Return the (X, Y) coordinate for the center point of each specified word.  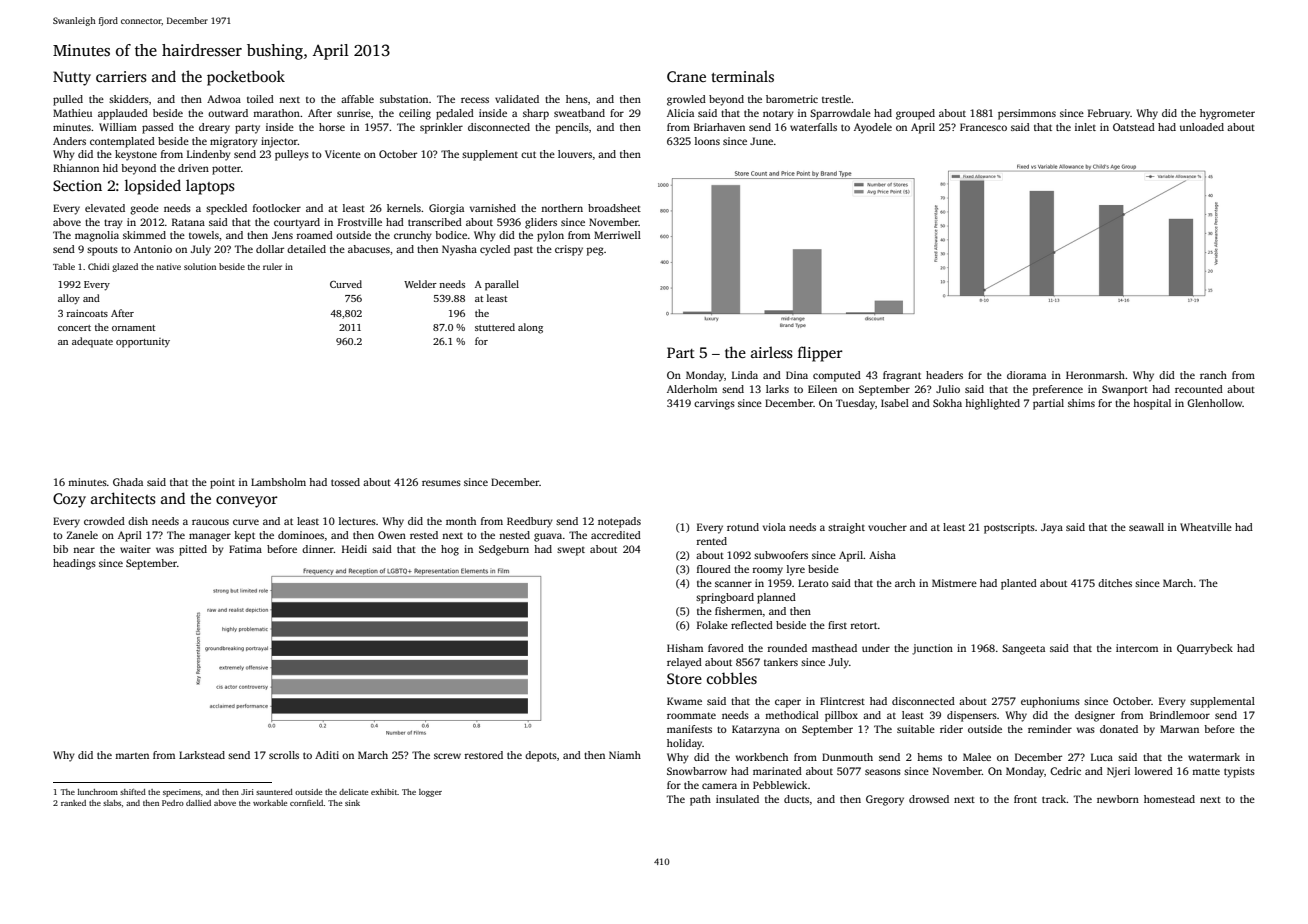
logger (430, 793)
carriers (121, 76)
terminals (743, 76)
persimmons (1027, 114)
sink (352, 803)
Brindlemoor (1180, 715)
